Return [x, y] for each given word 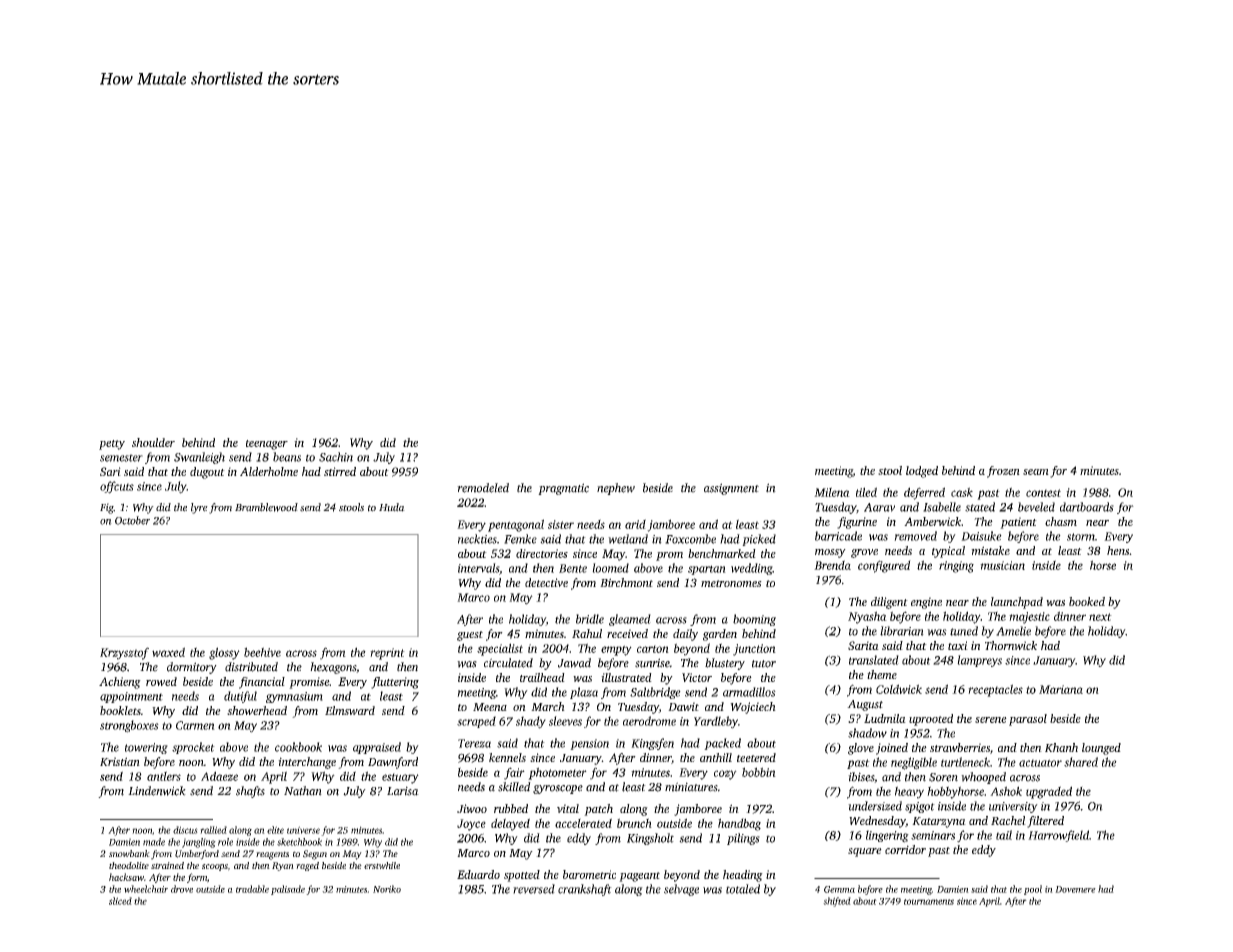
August [865, 705]
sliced [120, 901]
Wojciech [753, 708]
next [1100, 617]
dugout [207, 473]
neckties [477, 539]
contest [1043, 493]
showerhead [257, 710]
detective [546, 582]
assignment [731, 489]
